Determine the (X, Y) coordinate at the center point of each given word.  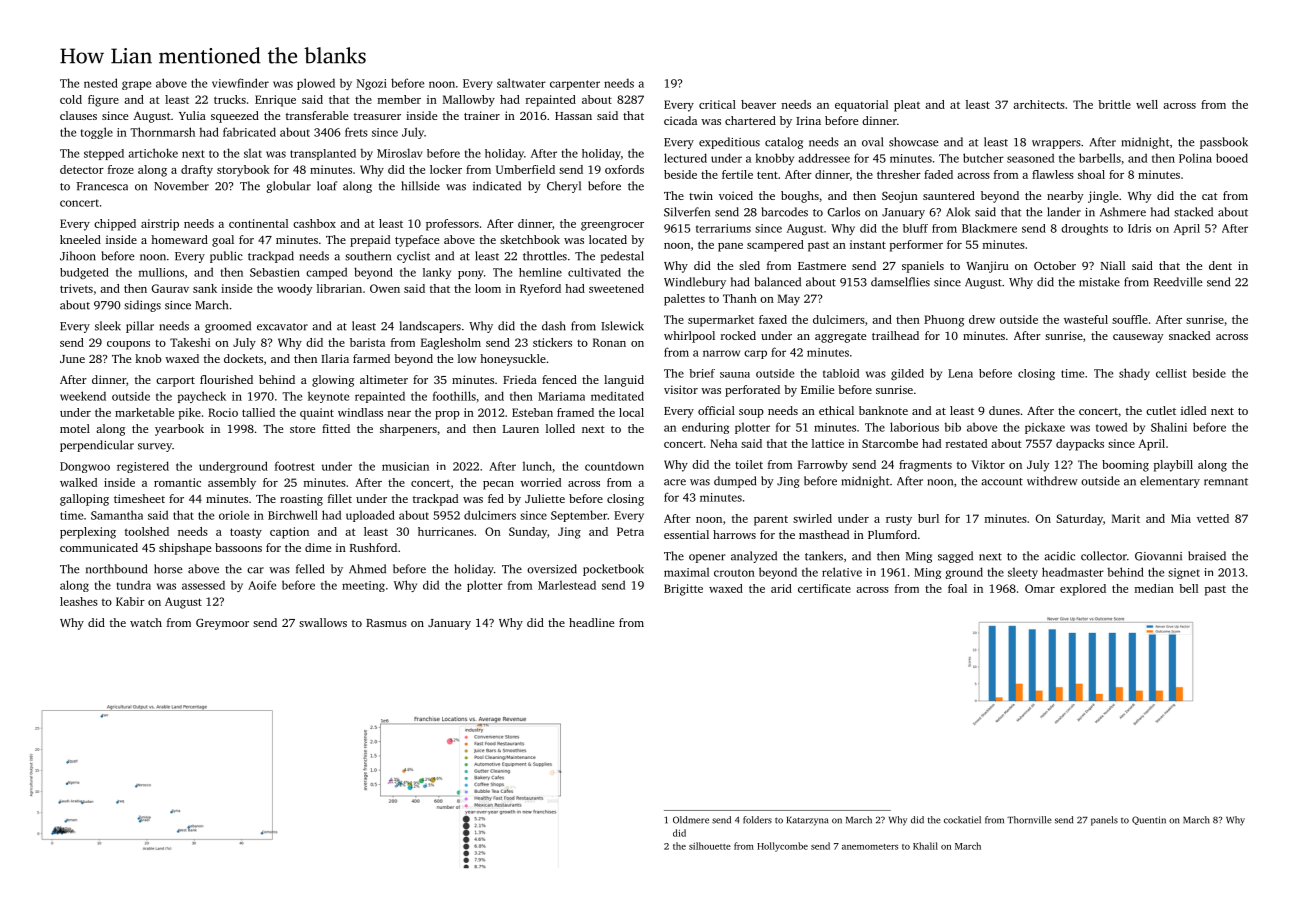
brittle (1114, 104)
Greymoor (222, 624)
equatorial (861, 106)
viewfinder (240, 83)
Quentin (1149, 820)
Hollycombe (782, 847)
